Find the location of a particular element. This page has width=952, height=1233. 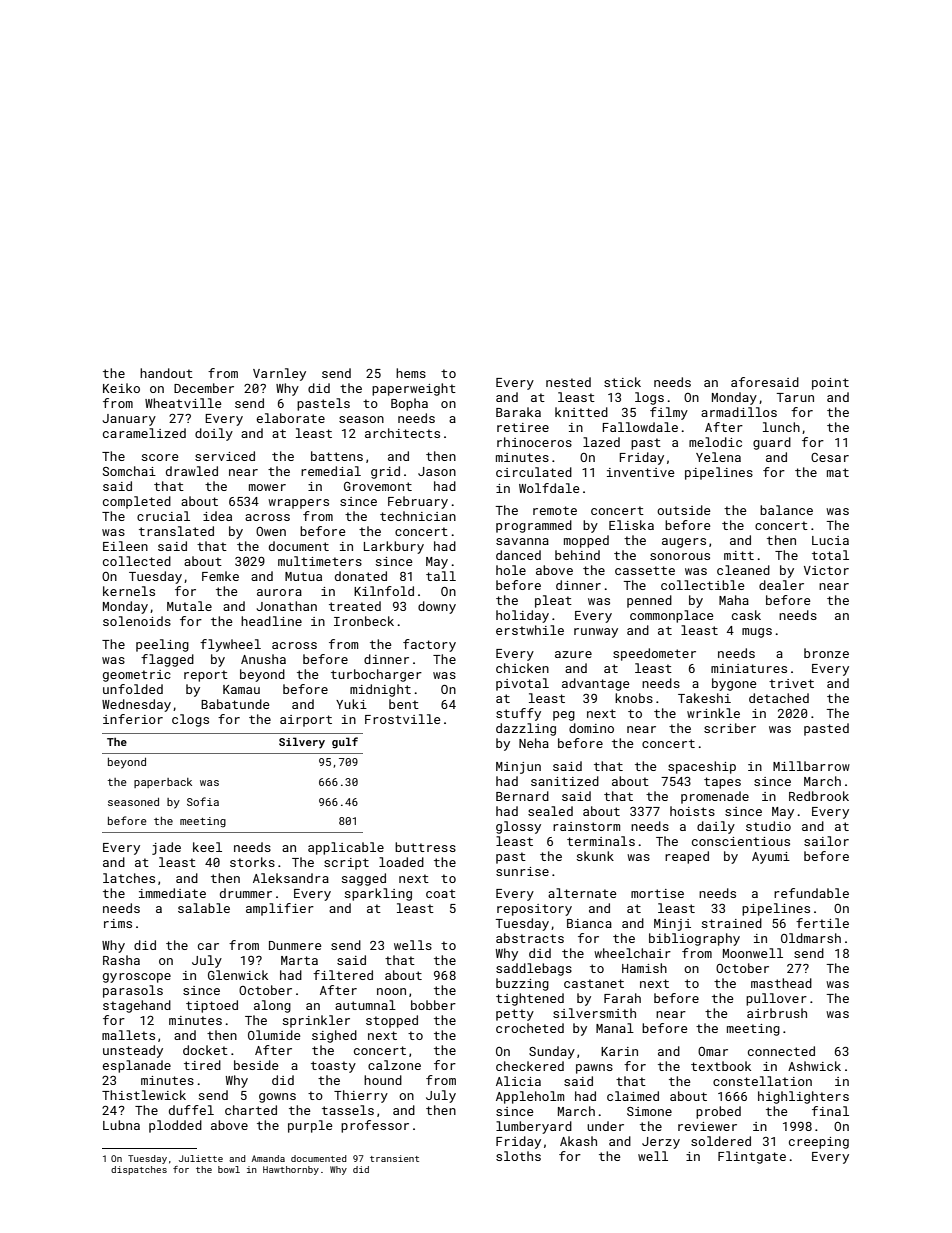

stopped is located at coordinates (392, 1021).
